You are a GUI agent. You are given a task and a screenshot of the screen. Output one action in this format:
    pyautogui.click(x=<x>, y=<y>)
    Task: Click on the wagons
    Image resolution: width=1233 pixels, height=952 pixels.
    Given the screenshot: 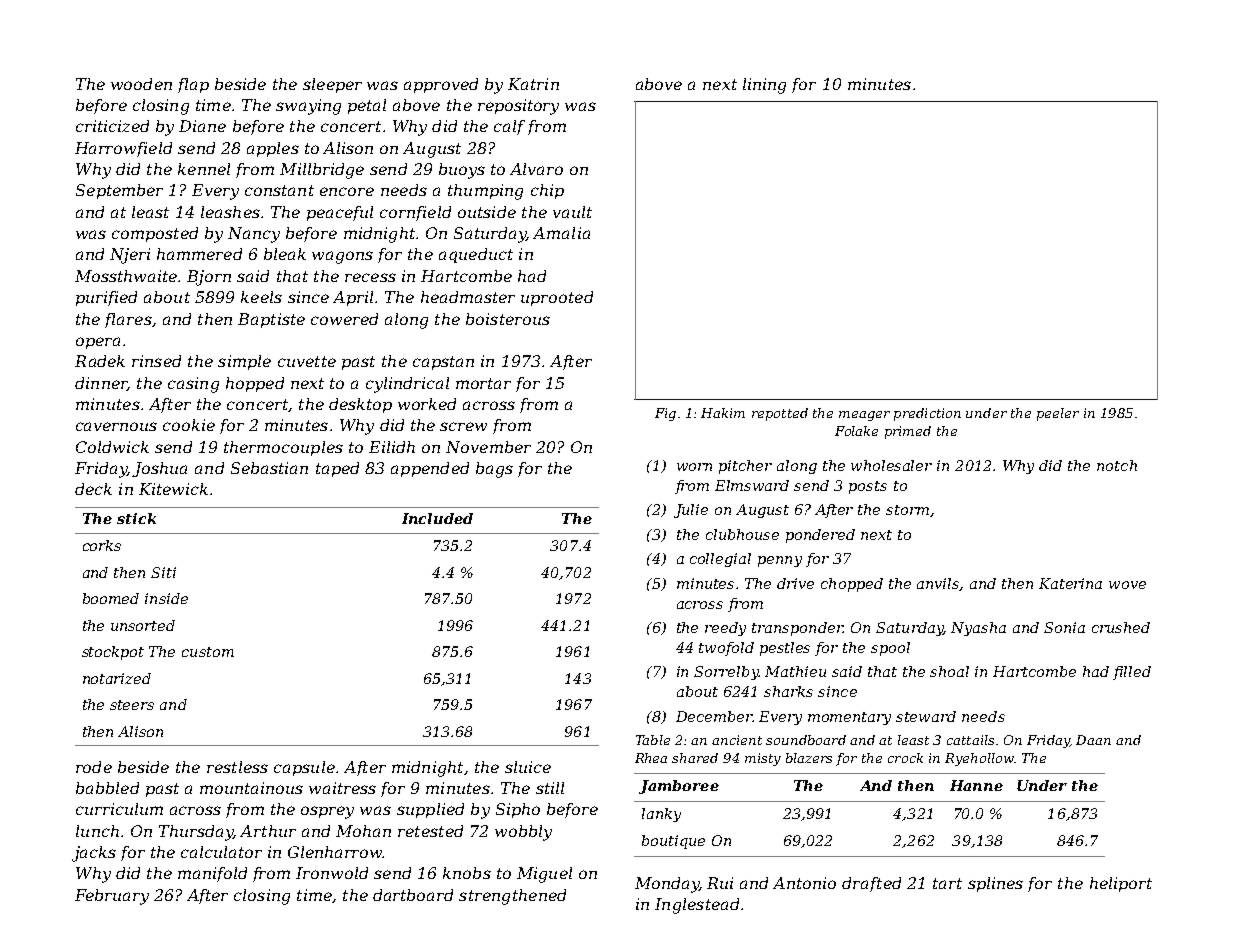 What is the action you would take?
    pyautogui.click(x=342, y=257)
